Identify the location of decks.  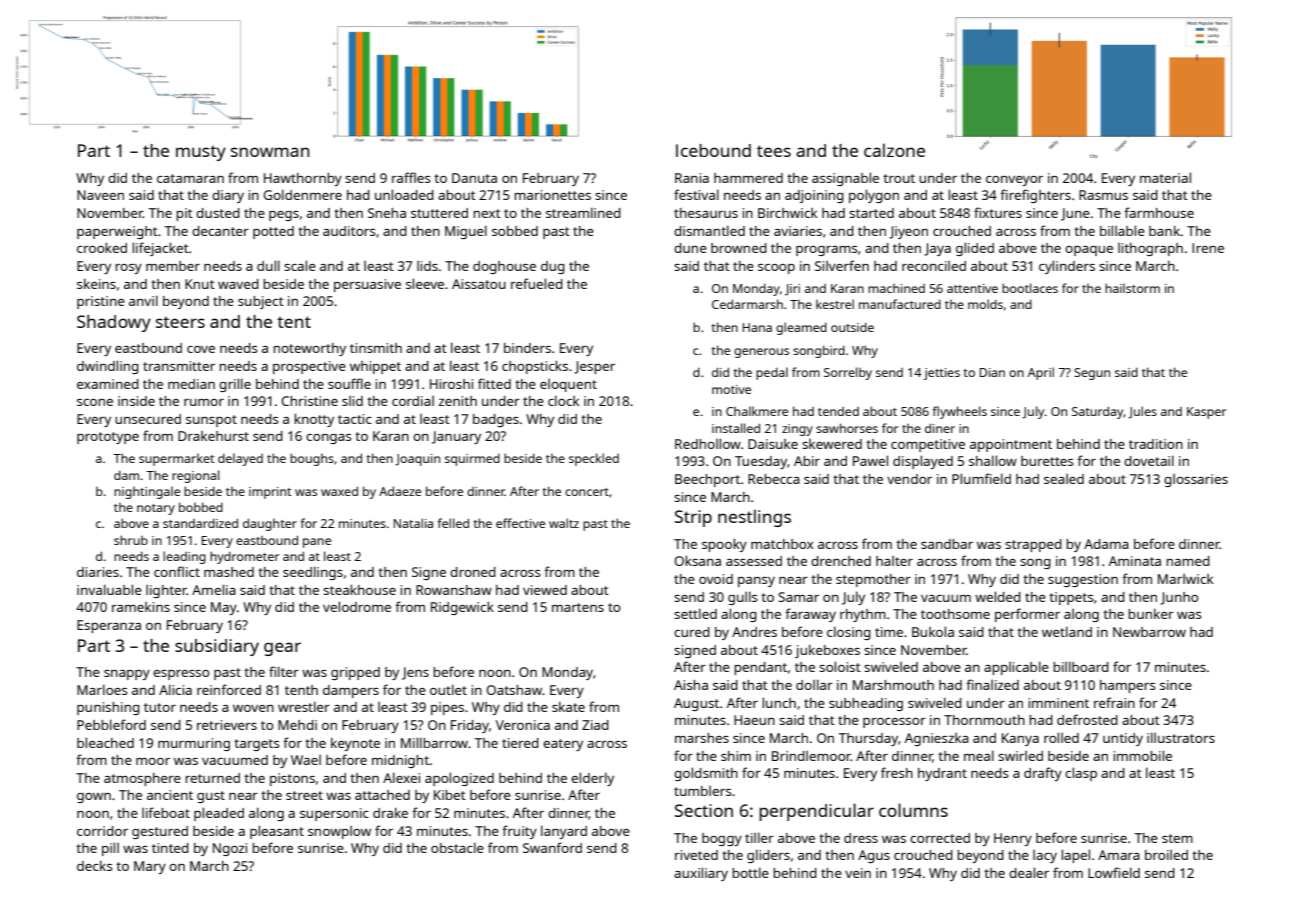
(94, 866).
